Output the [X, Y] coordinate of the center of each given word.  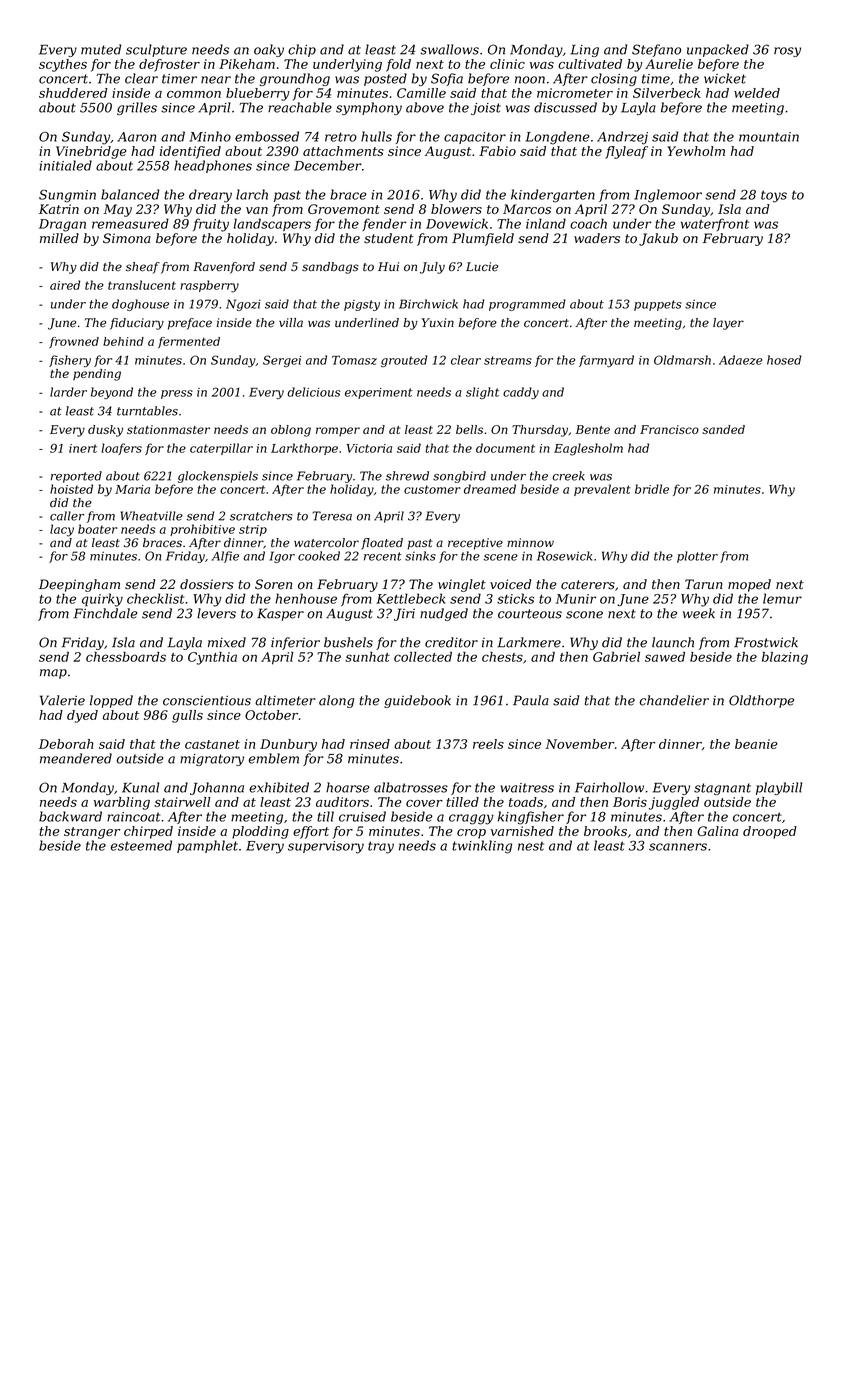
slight [482, 393]
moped [749, 585]
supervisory [326, 847]
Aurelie [669, 64]
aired [65, 285]
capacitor [475, 138]
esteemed [141, 845]
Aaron [136, 137]
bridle [652, 489]
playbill [779, 788]
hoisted [71, 489]
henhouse [306, 598]
